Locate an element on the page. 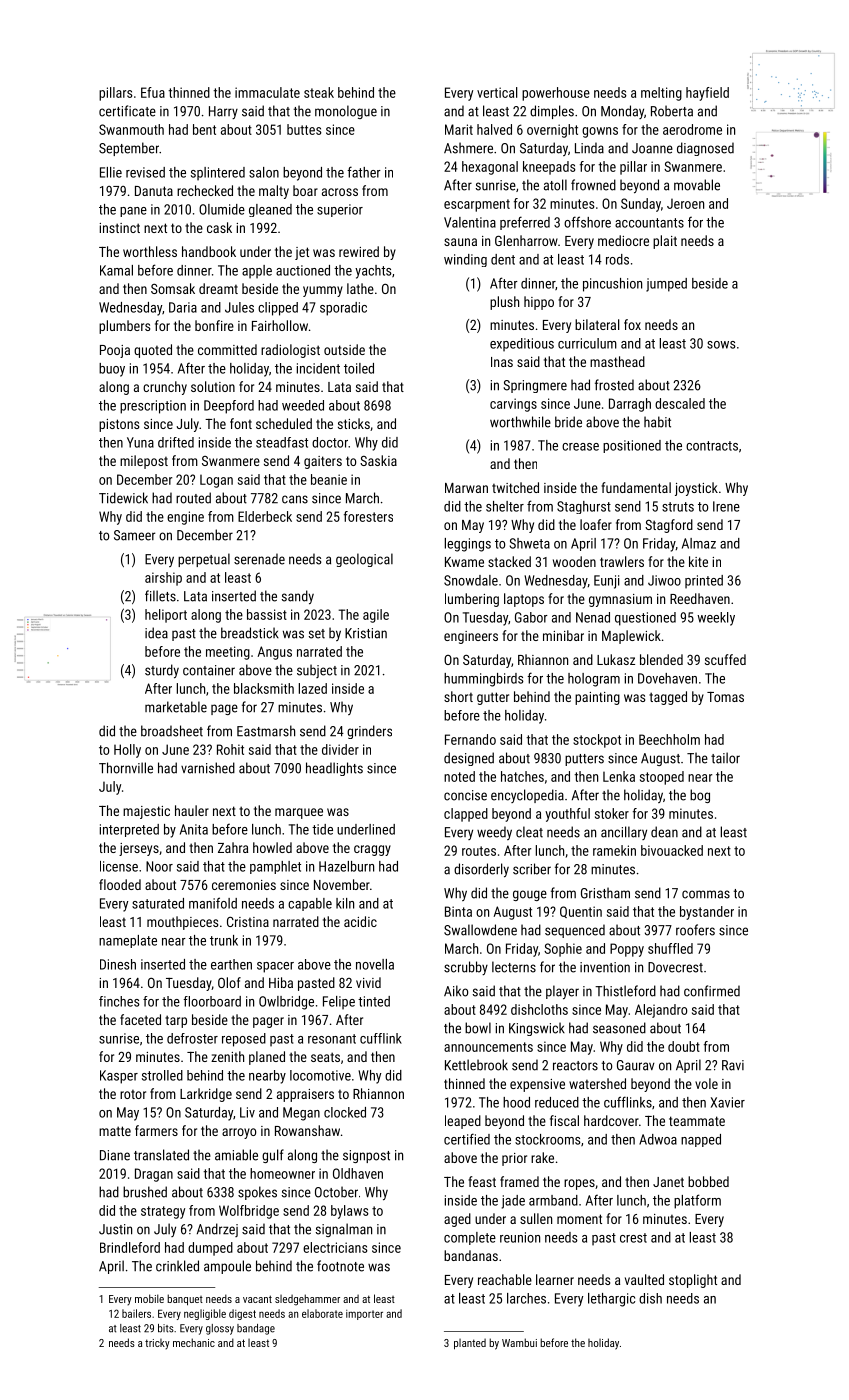 This image has height=1400, width=849. escarpment is located at coordinates (477, 205).
